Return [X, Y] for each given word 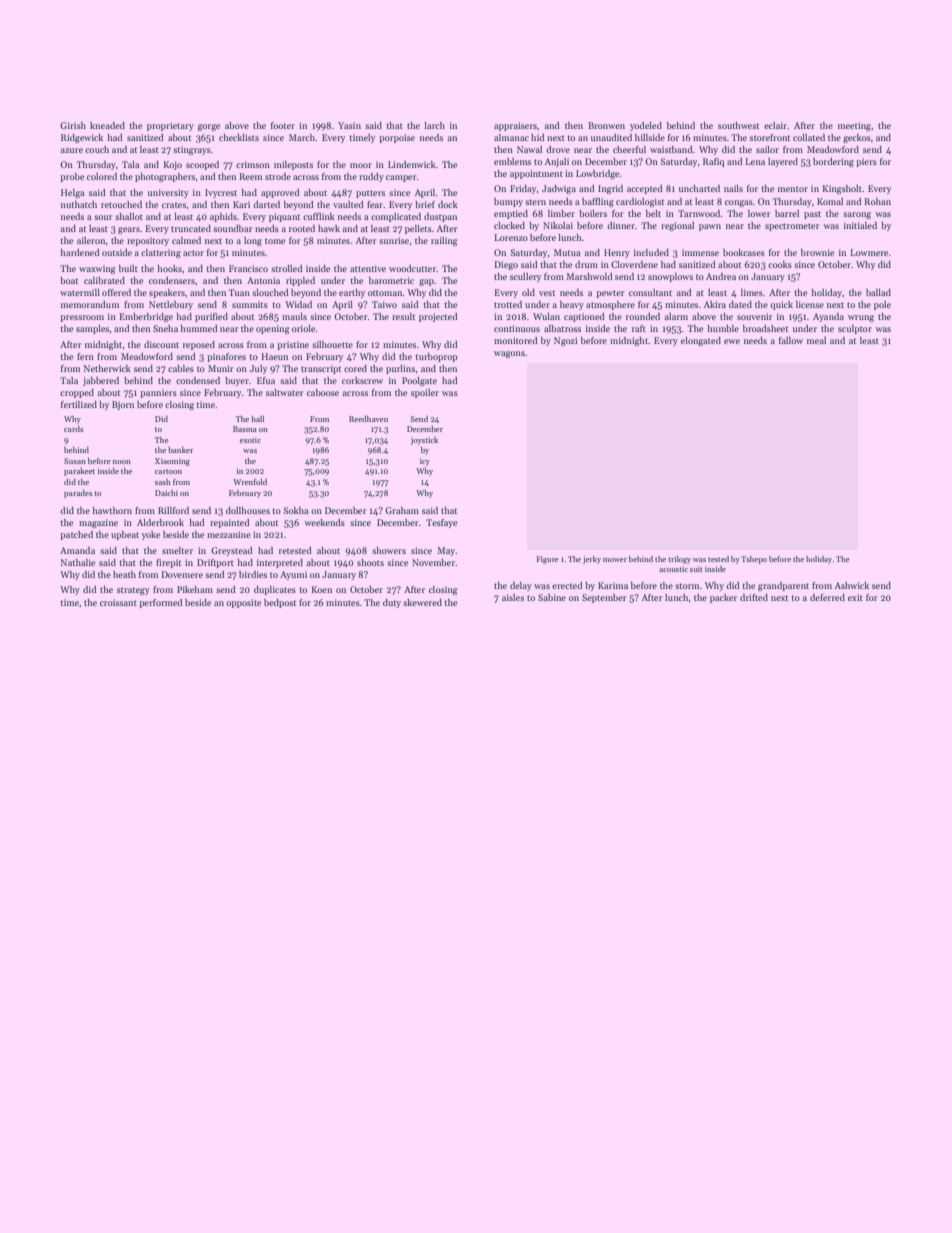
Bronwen [606, 125]
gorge [209, 127]
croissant [118, 602]
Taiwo [384, 304]
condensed [198, 380]
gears [129, 230]
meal [816, 340]
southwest [738, 125]
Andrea [721, 276]
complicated [396, 217]
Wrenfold [250, 482]
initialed [860, 225]
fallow [791, 340]
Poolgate [419, 381]
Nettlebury [171, 305]
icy [425, 462]
